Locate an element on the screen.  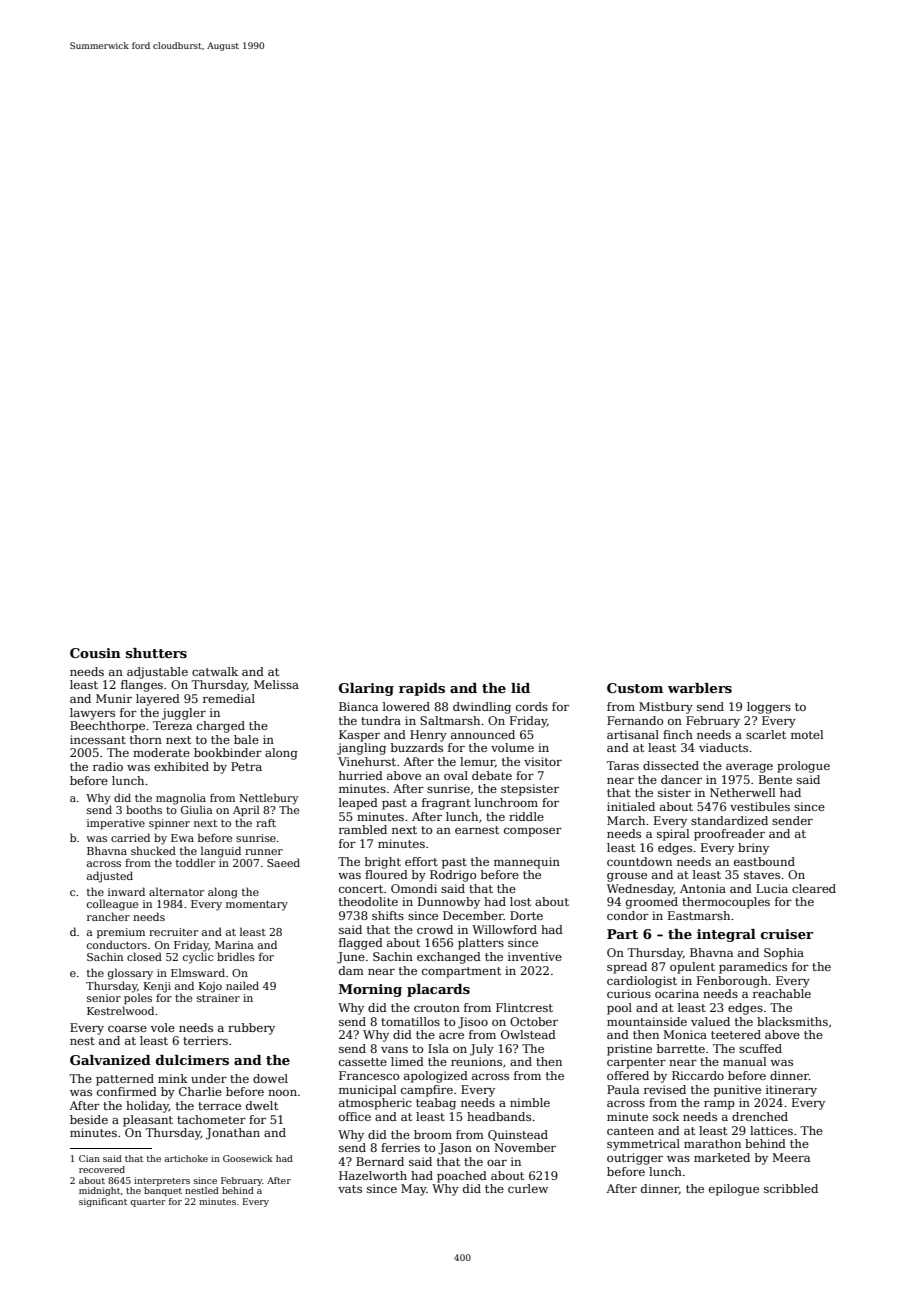
strainer is located at coordinates (218, 998).
